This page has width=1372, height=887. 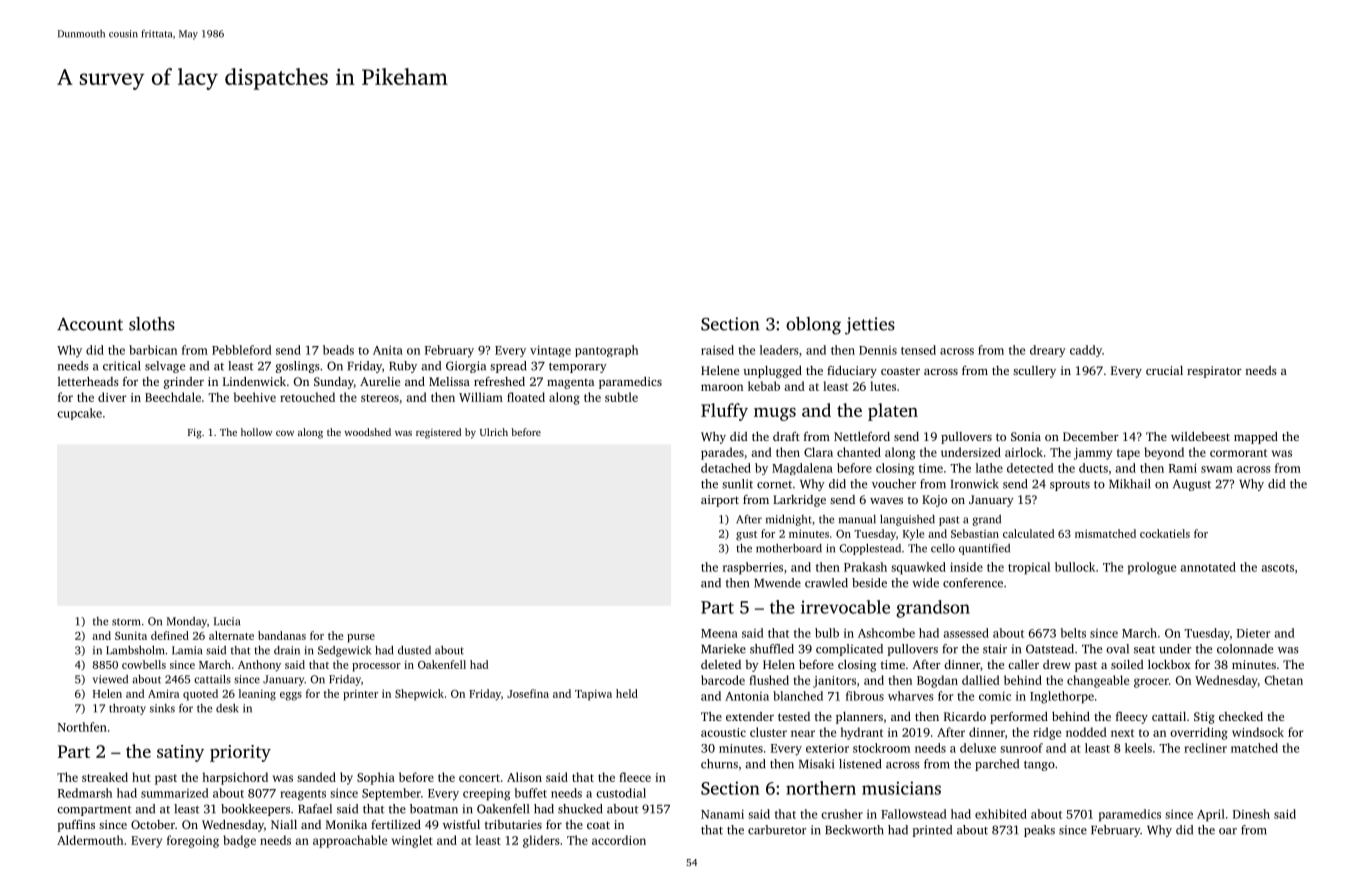 I want to click on puffins, so click(x=76, y=826).
